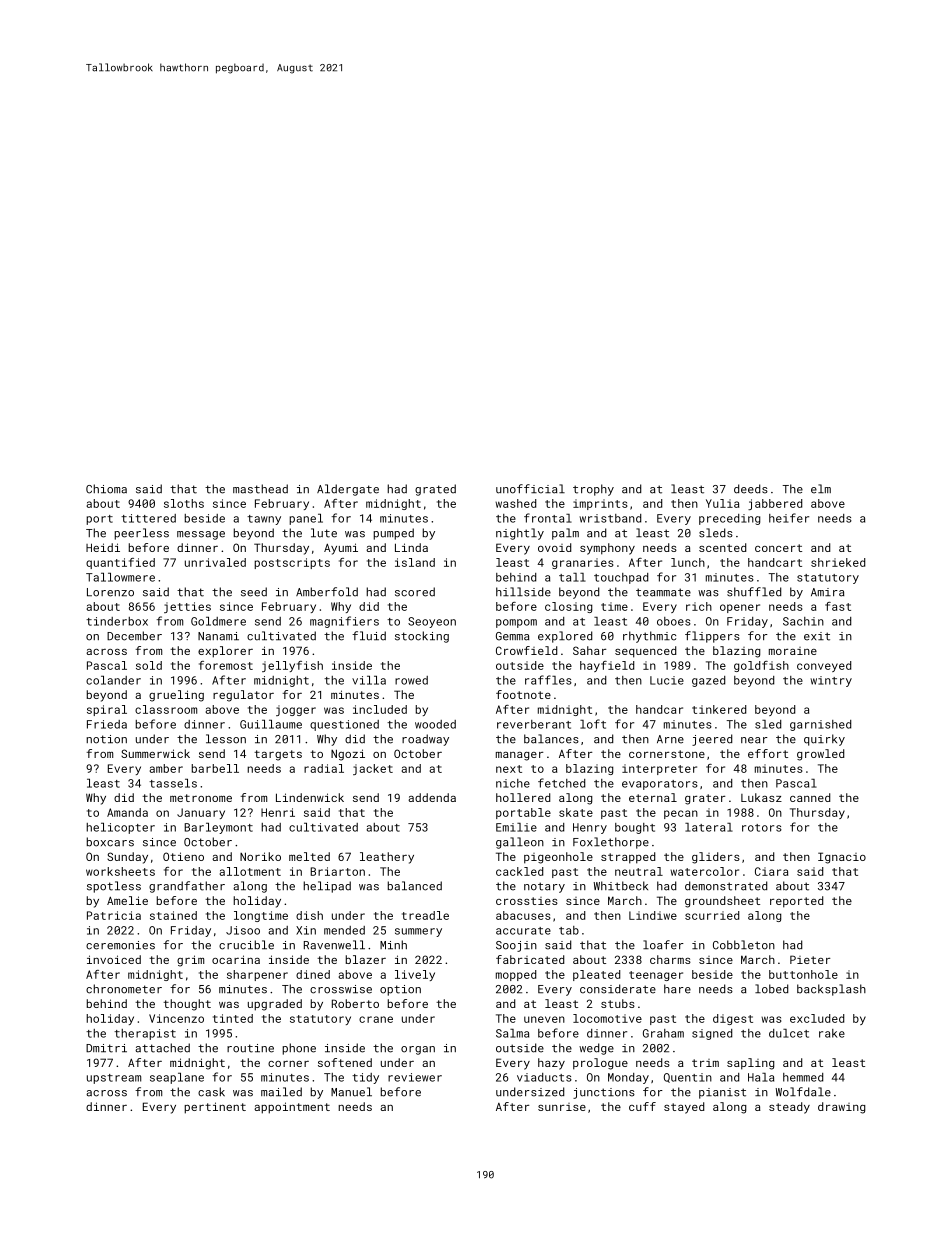 The width and height of the screenshot is (952, 1233). What do you see at coordinates (120, 945) in the screenshot?
I see `ceremonies` at bounding box center [120, 945].
